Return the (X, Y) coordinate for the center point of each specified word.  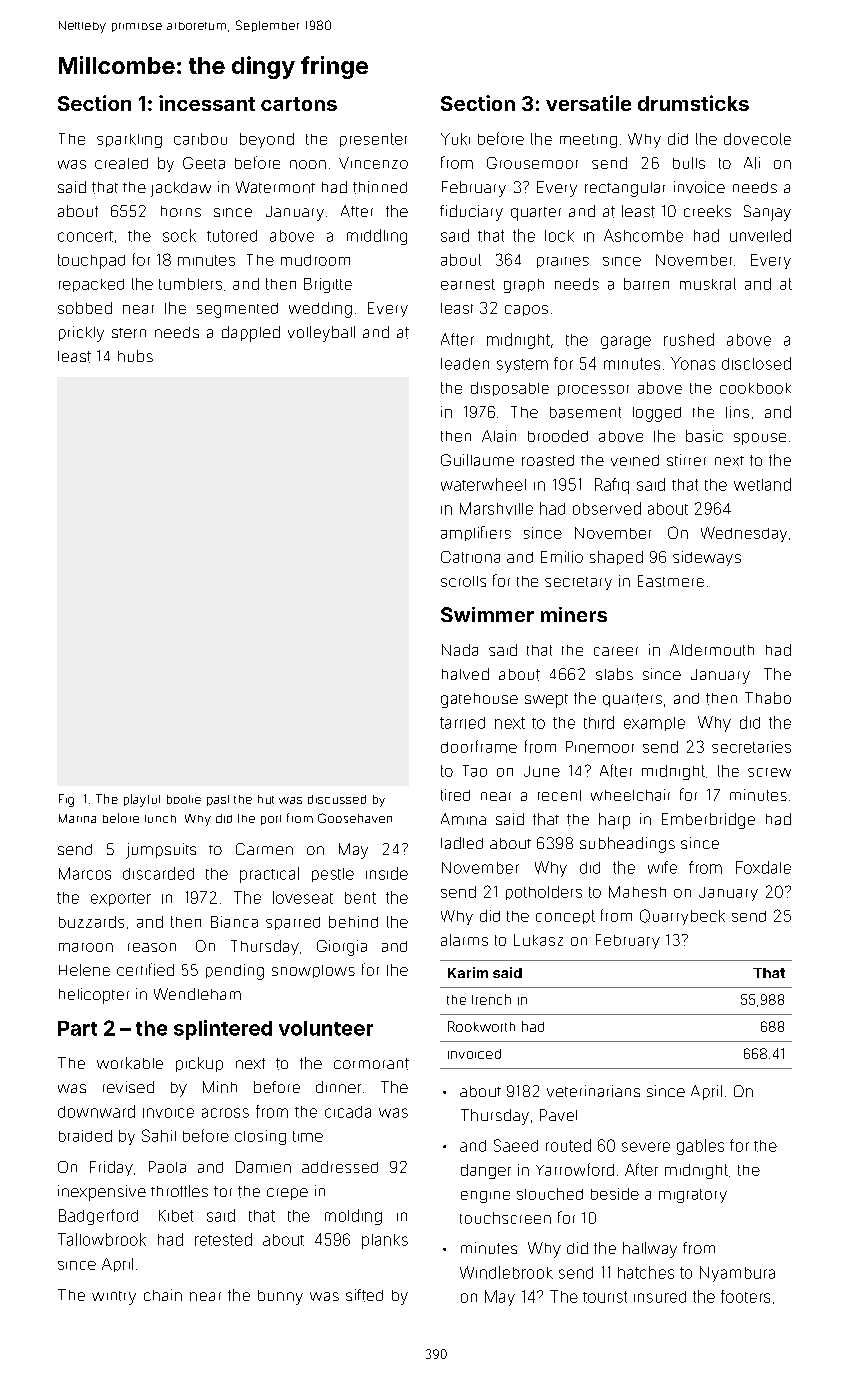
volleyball (321, 334)
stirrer (686, 460)
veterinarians (593, 1091)
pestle (333, 875)
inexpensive (102, 1193)
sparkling (129, 141)
